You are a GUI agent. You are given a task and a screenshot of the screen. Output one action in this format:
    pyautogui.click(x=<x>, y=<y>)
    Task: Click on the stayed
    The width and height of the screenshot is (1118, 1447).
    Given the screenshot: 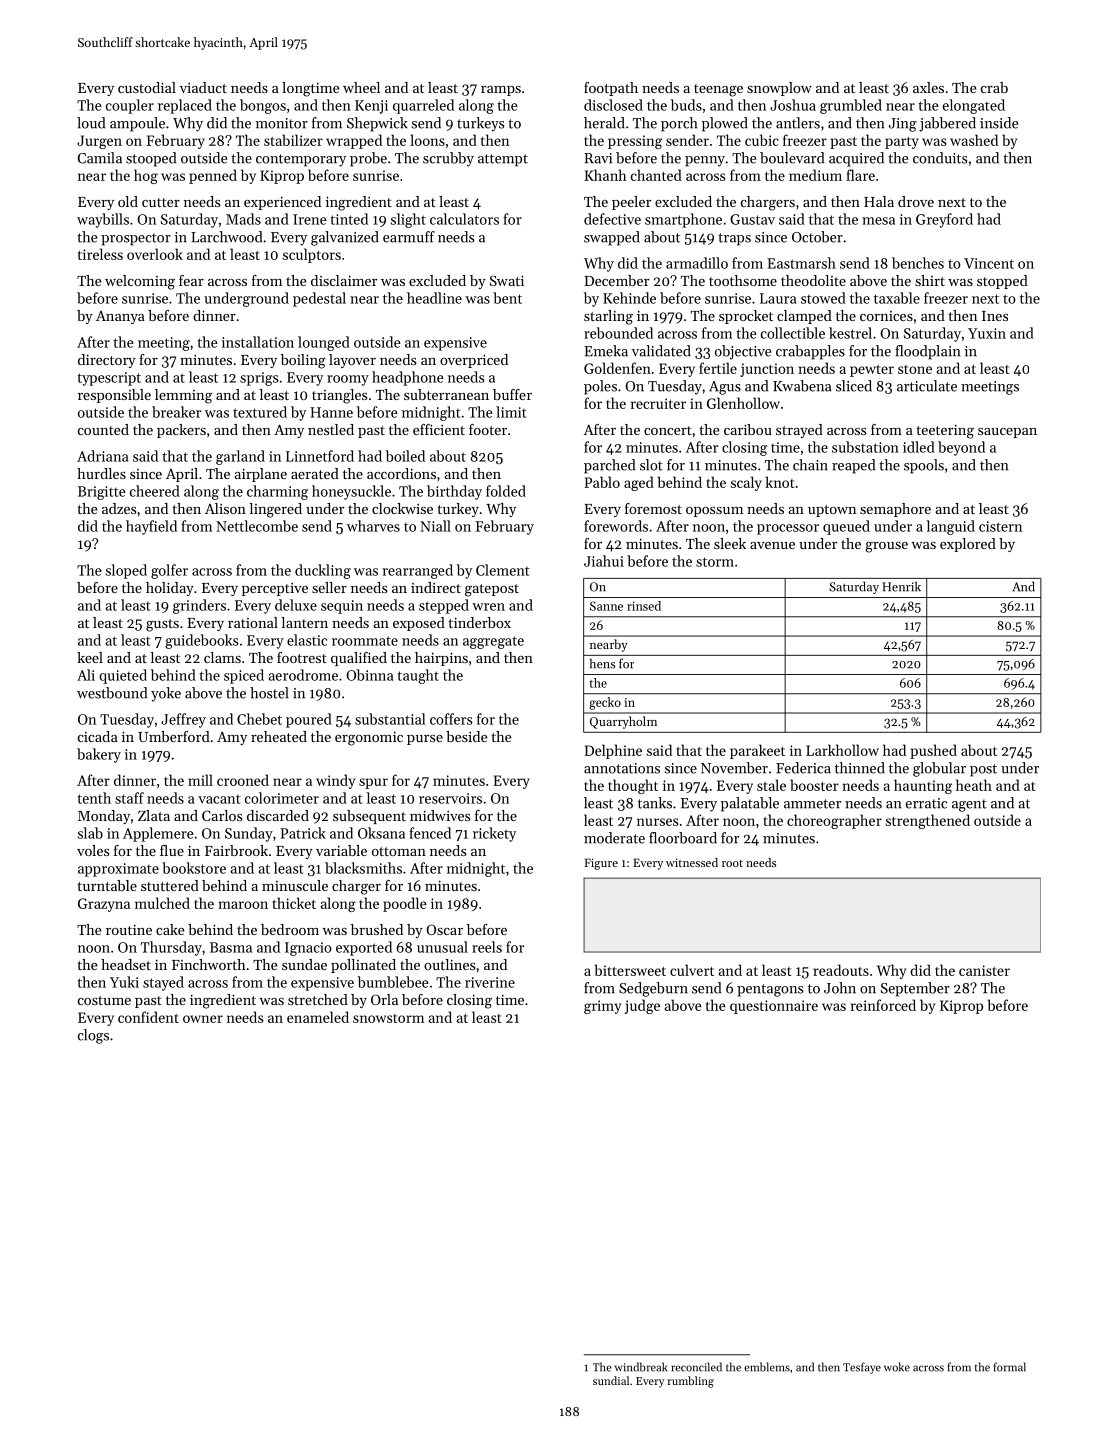 What is the action you would take?
    pyautogui.click(x=163, y=983)
